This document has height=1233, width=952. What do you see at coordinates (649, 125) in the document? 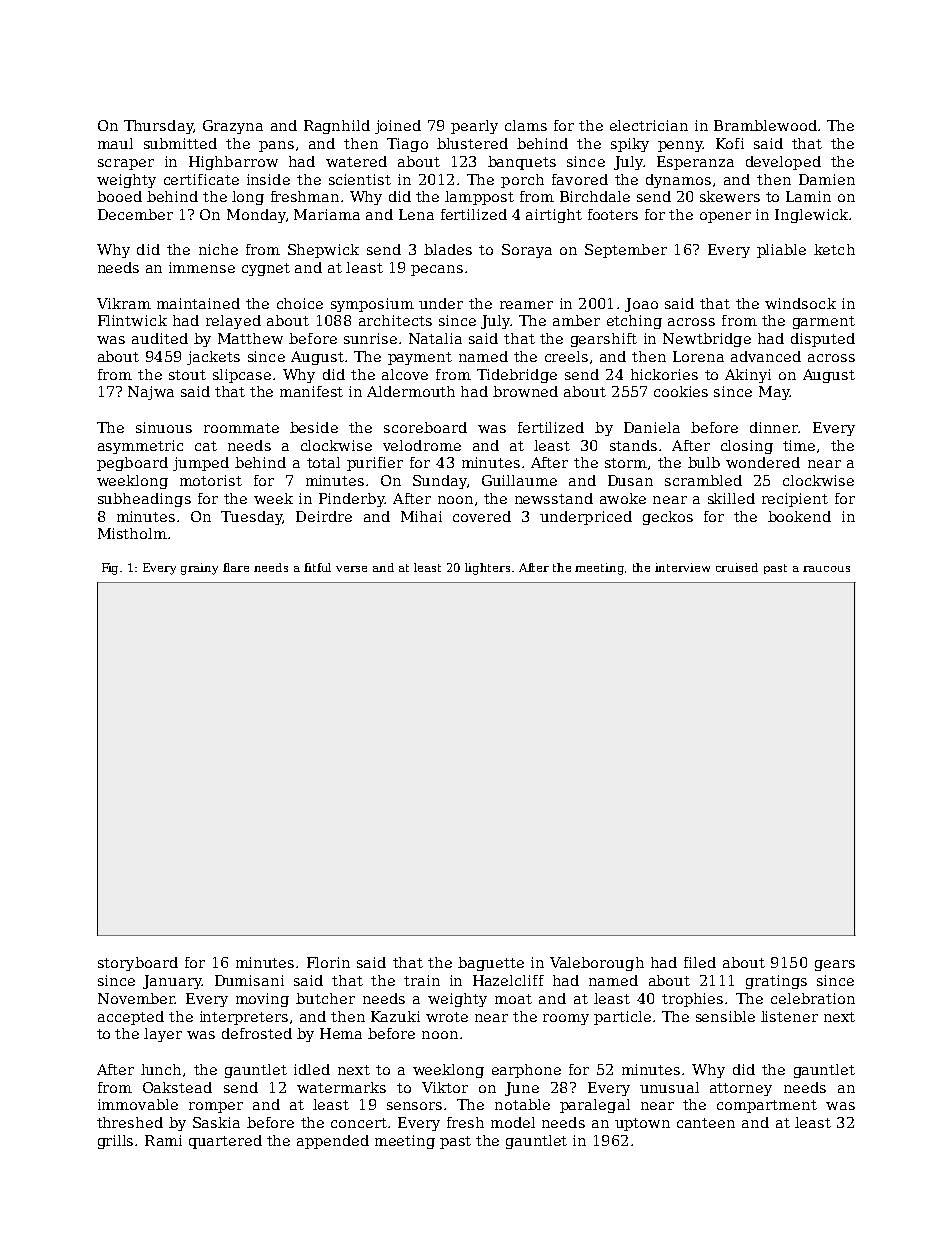
I see `electrician` at bounding box center [649, 125].
